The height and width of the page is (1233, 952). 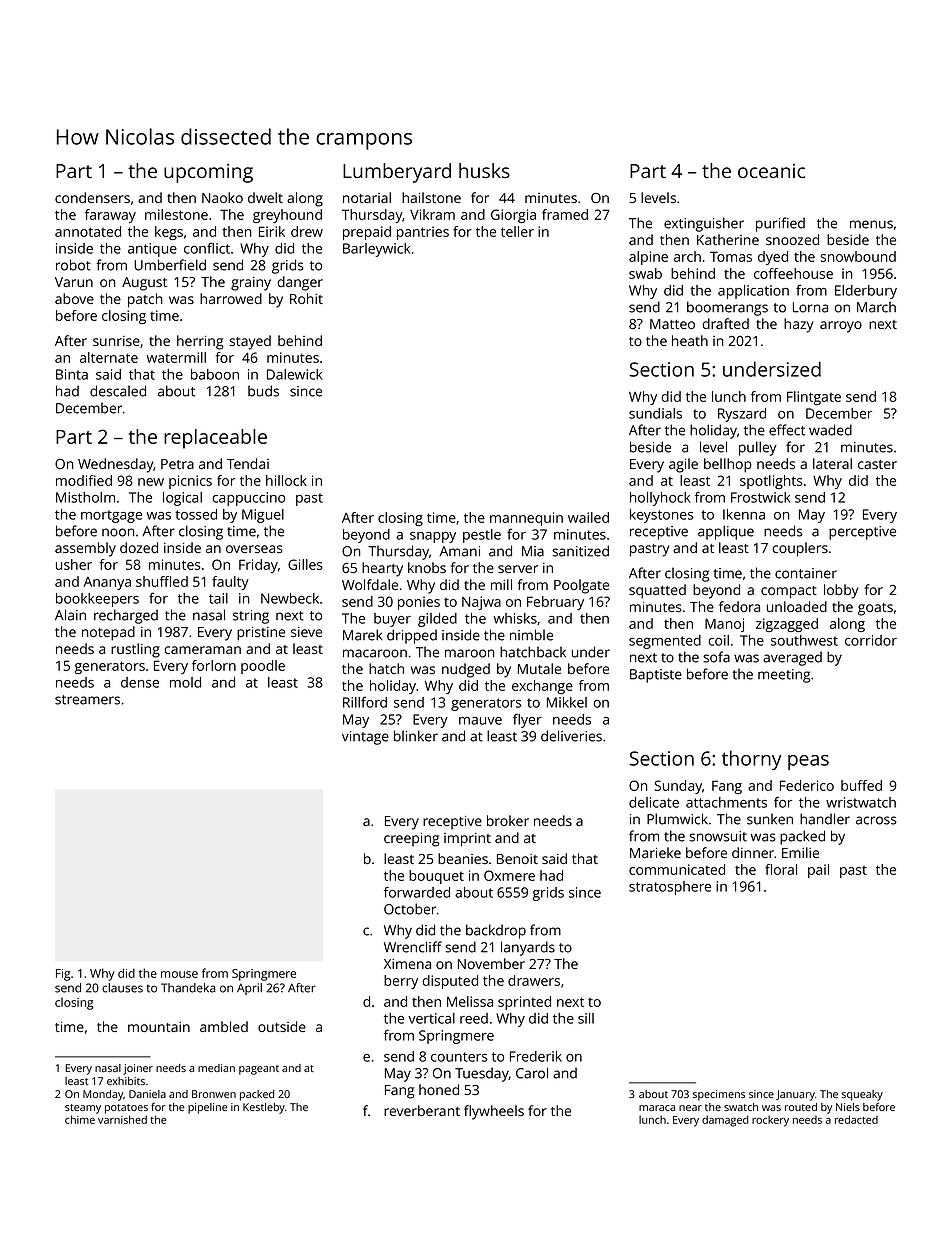 I want to click on specimens, so click(x=719, y=1095).
